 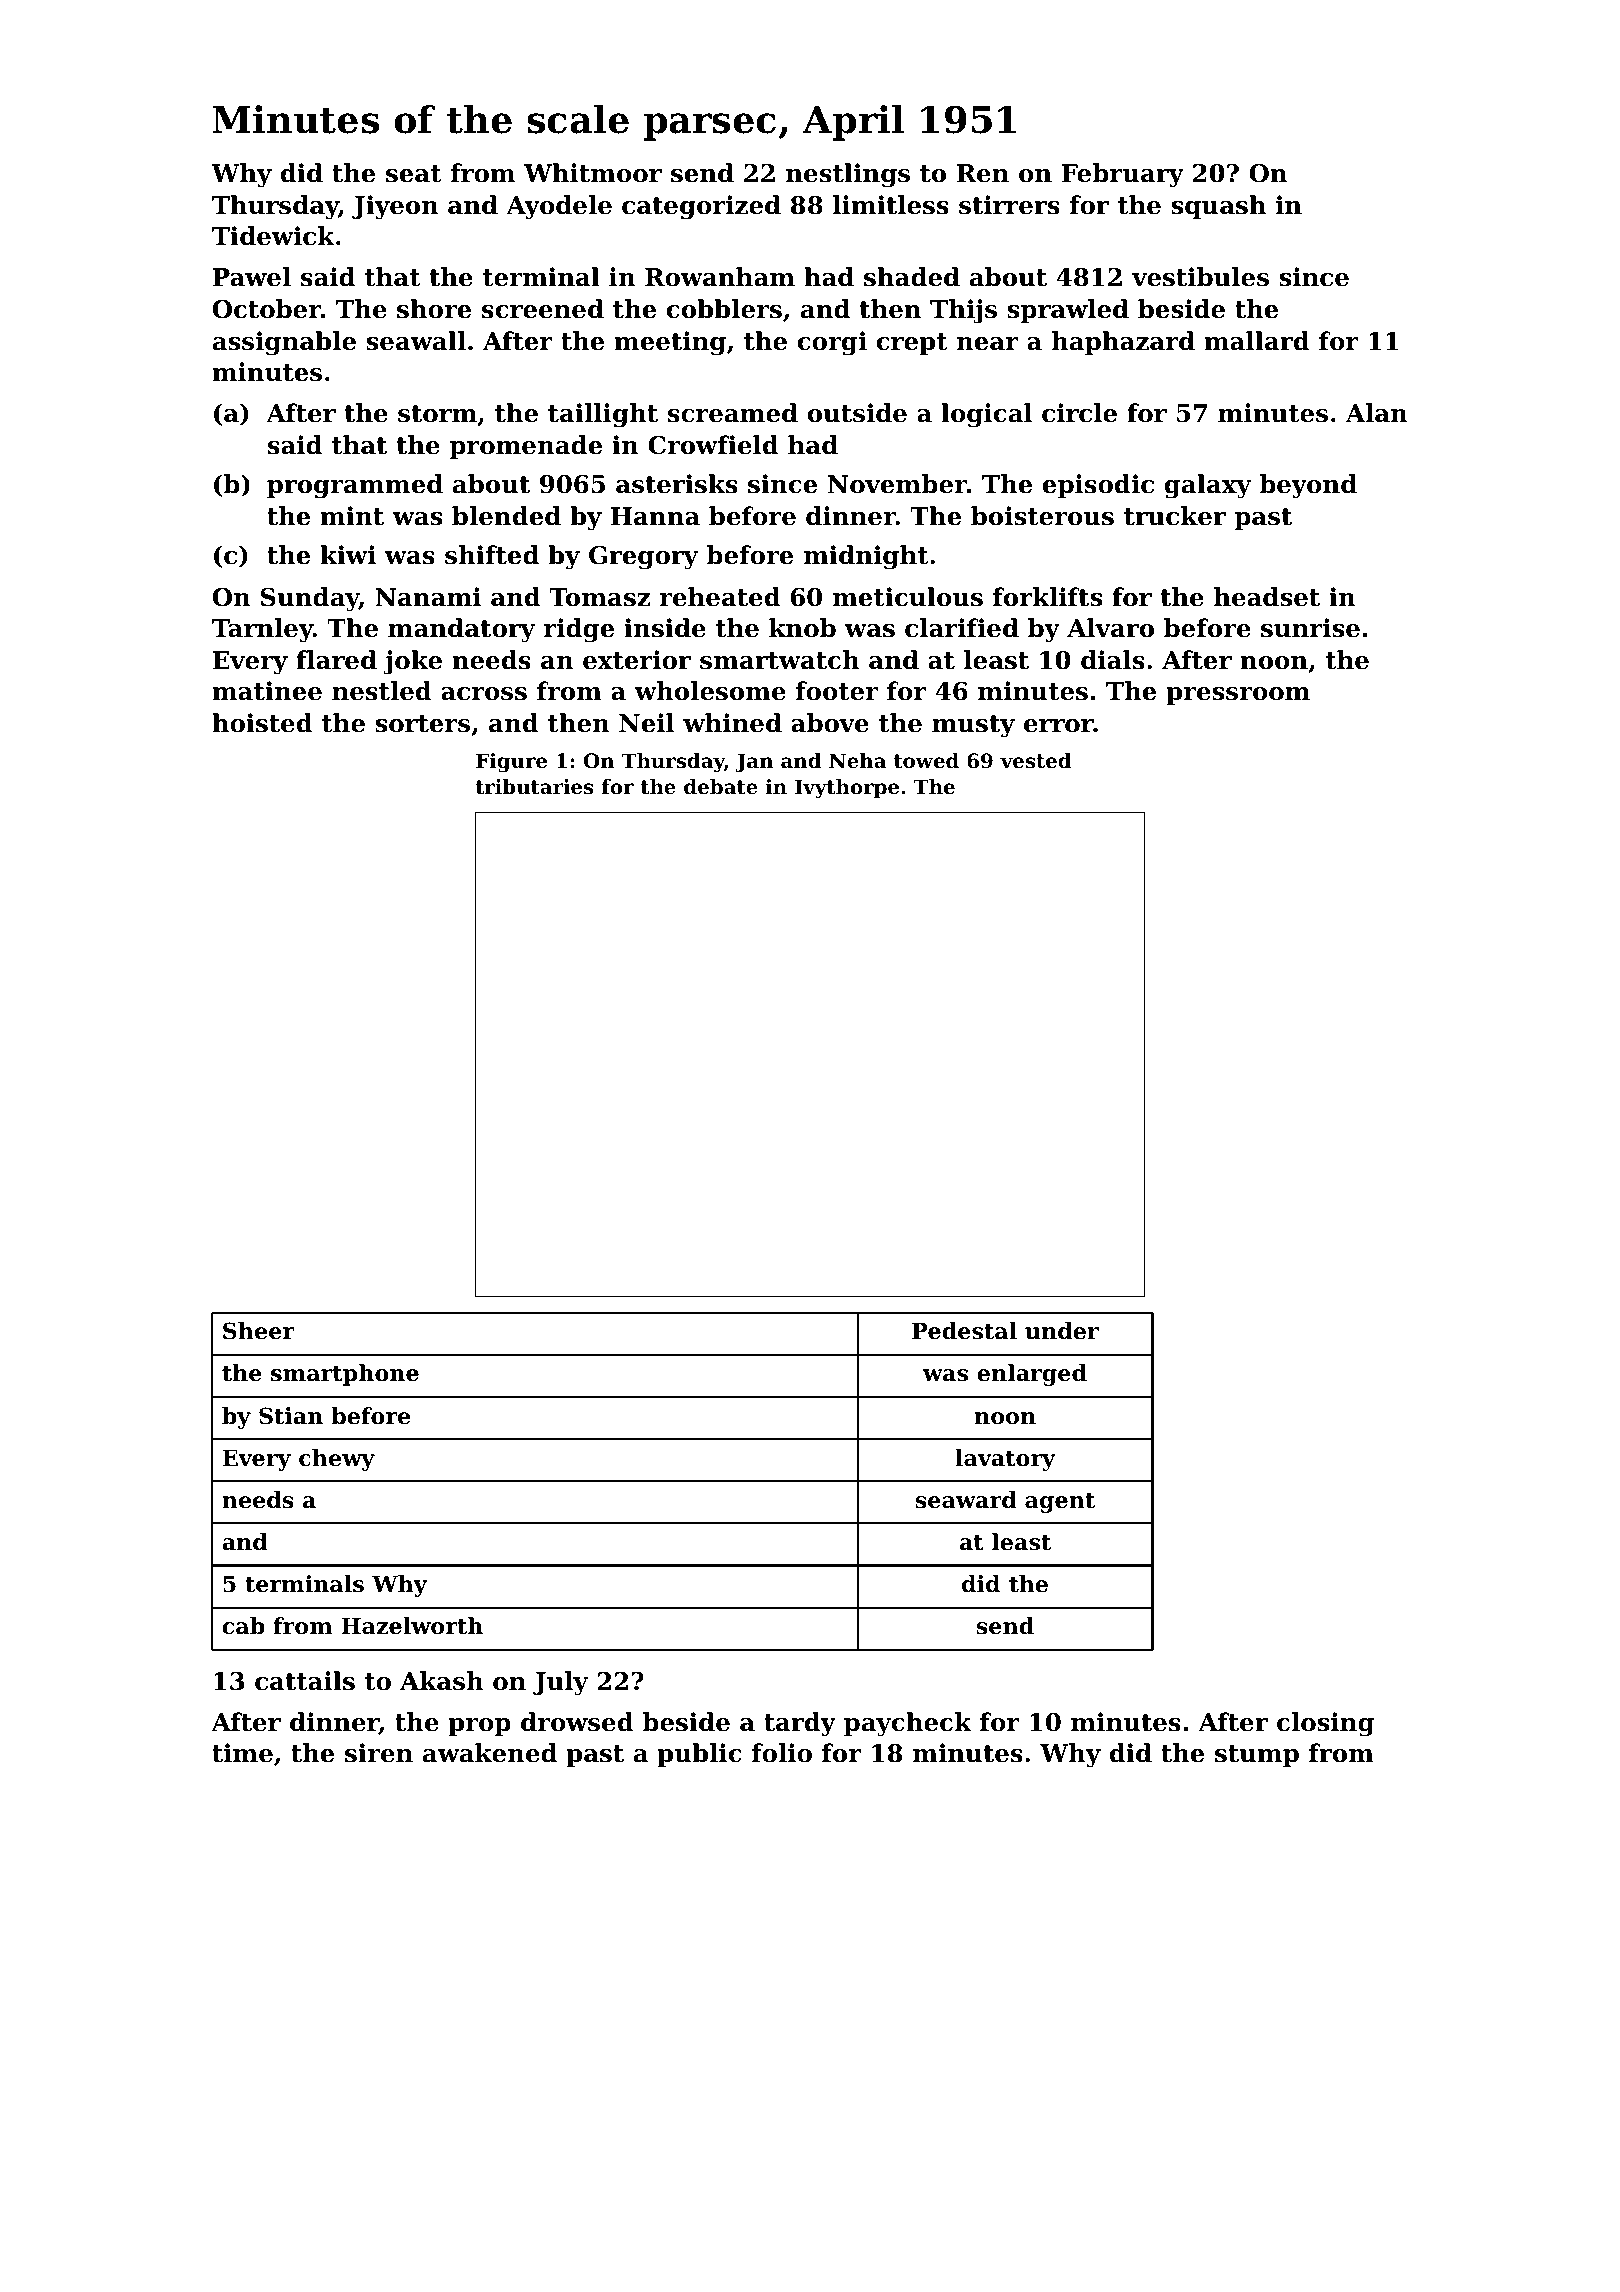 What do you see at coordinates (382, 691) in the image?
I see `nestled` at bounding box center [382, 691].
